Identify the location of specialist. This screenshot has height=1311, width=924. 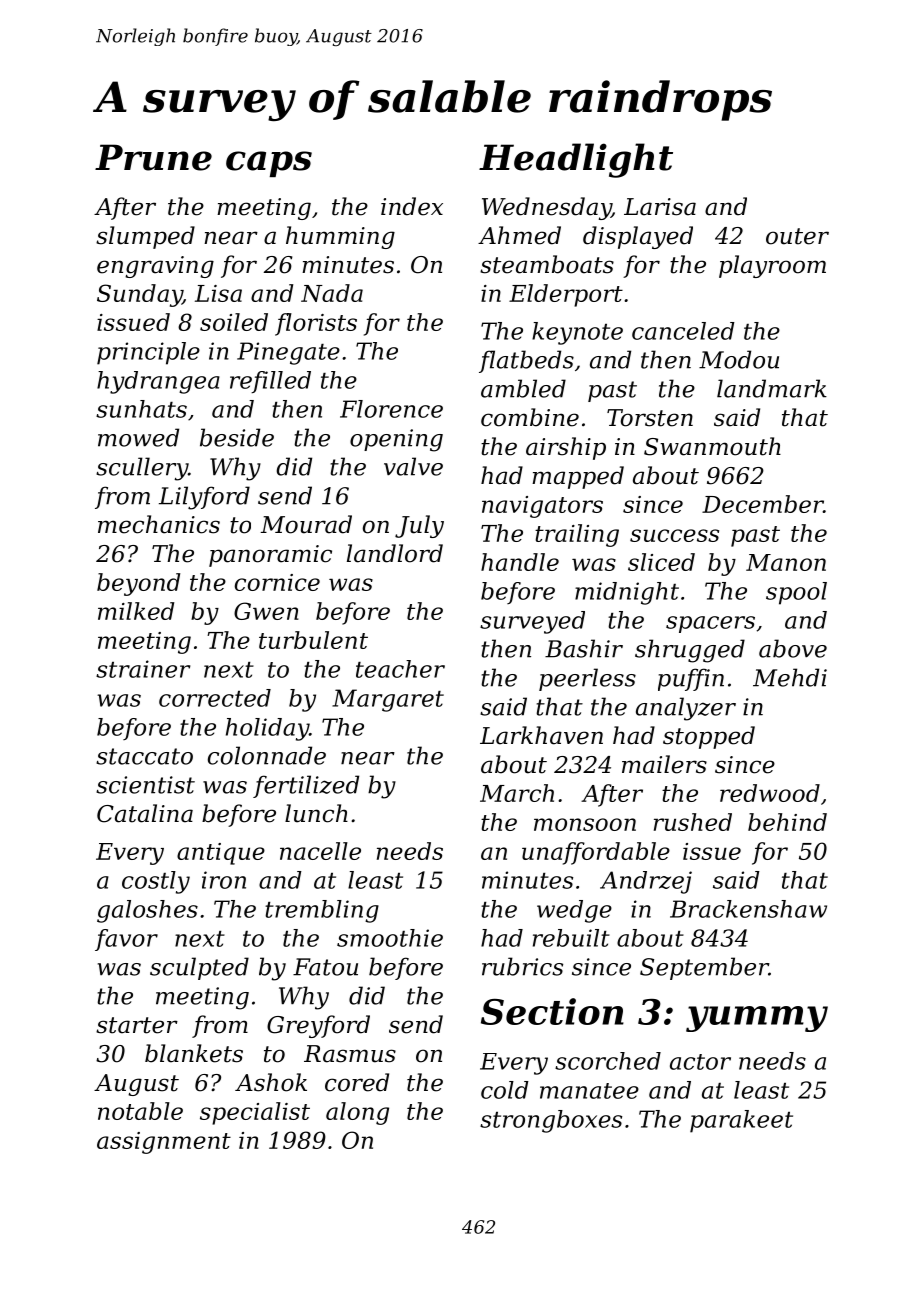
(255, 1113).
